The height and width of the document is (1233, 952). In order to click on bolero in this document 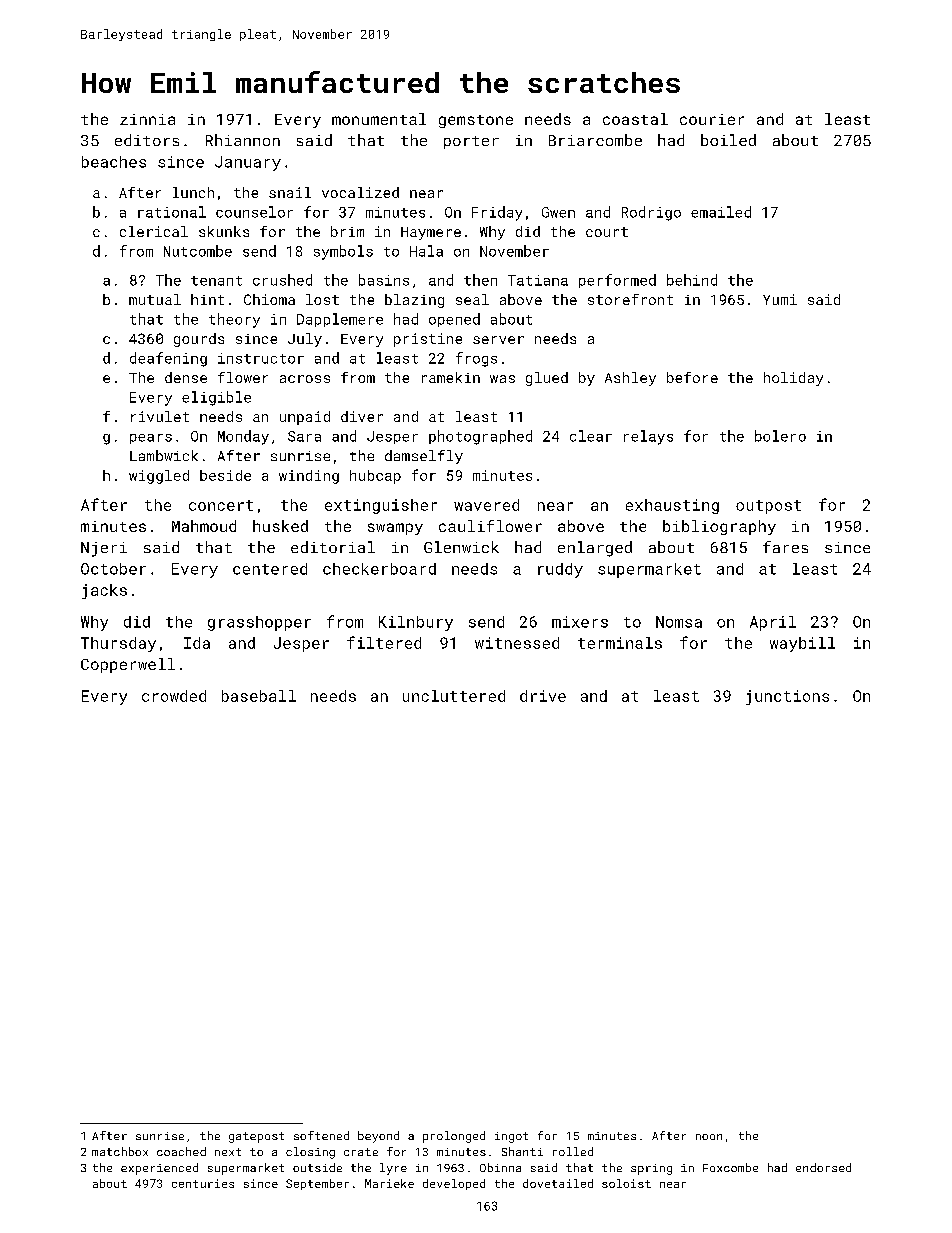, I will do `click(780, 436)`.
